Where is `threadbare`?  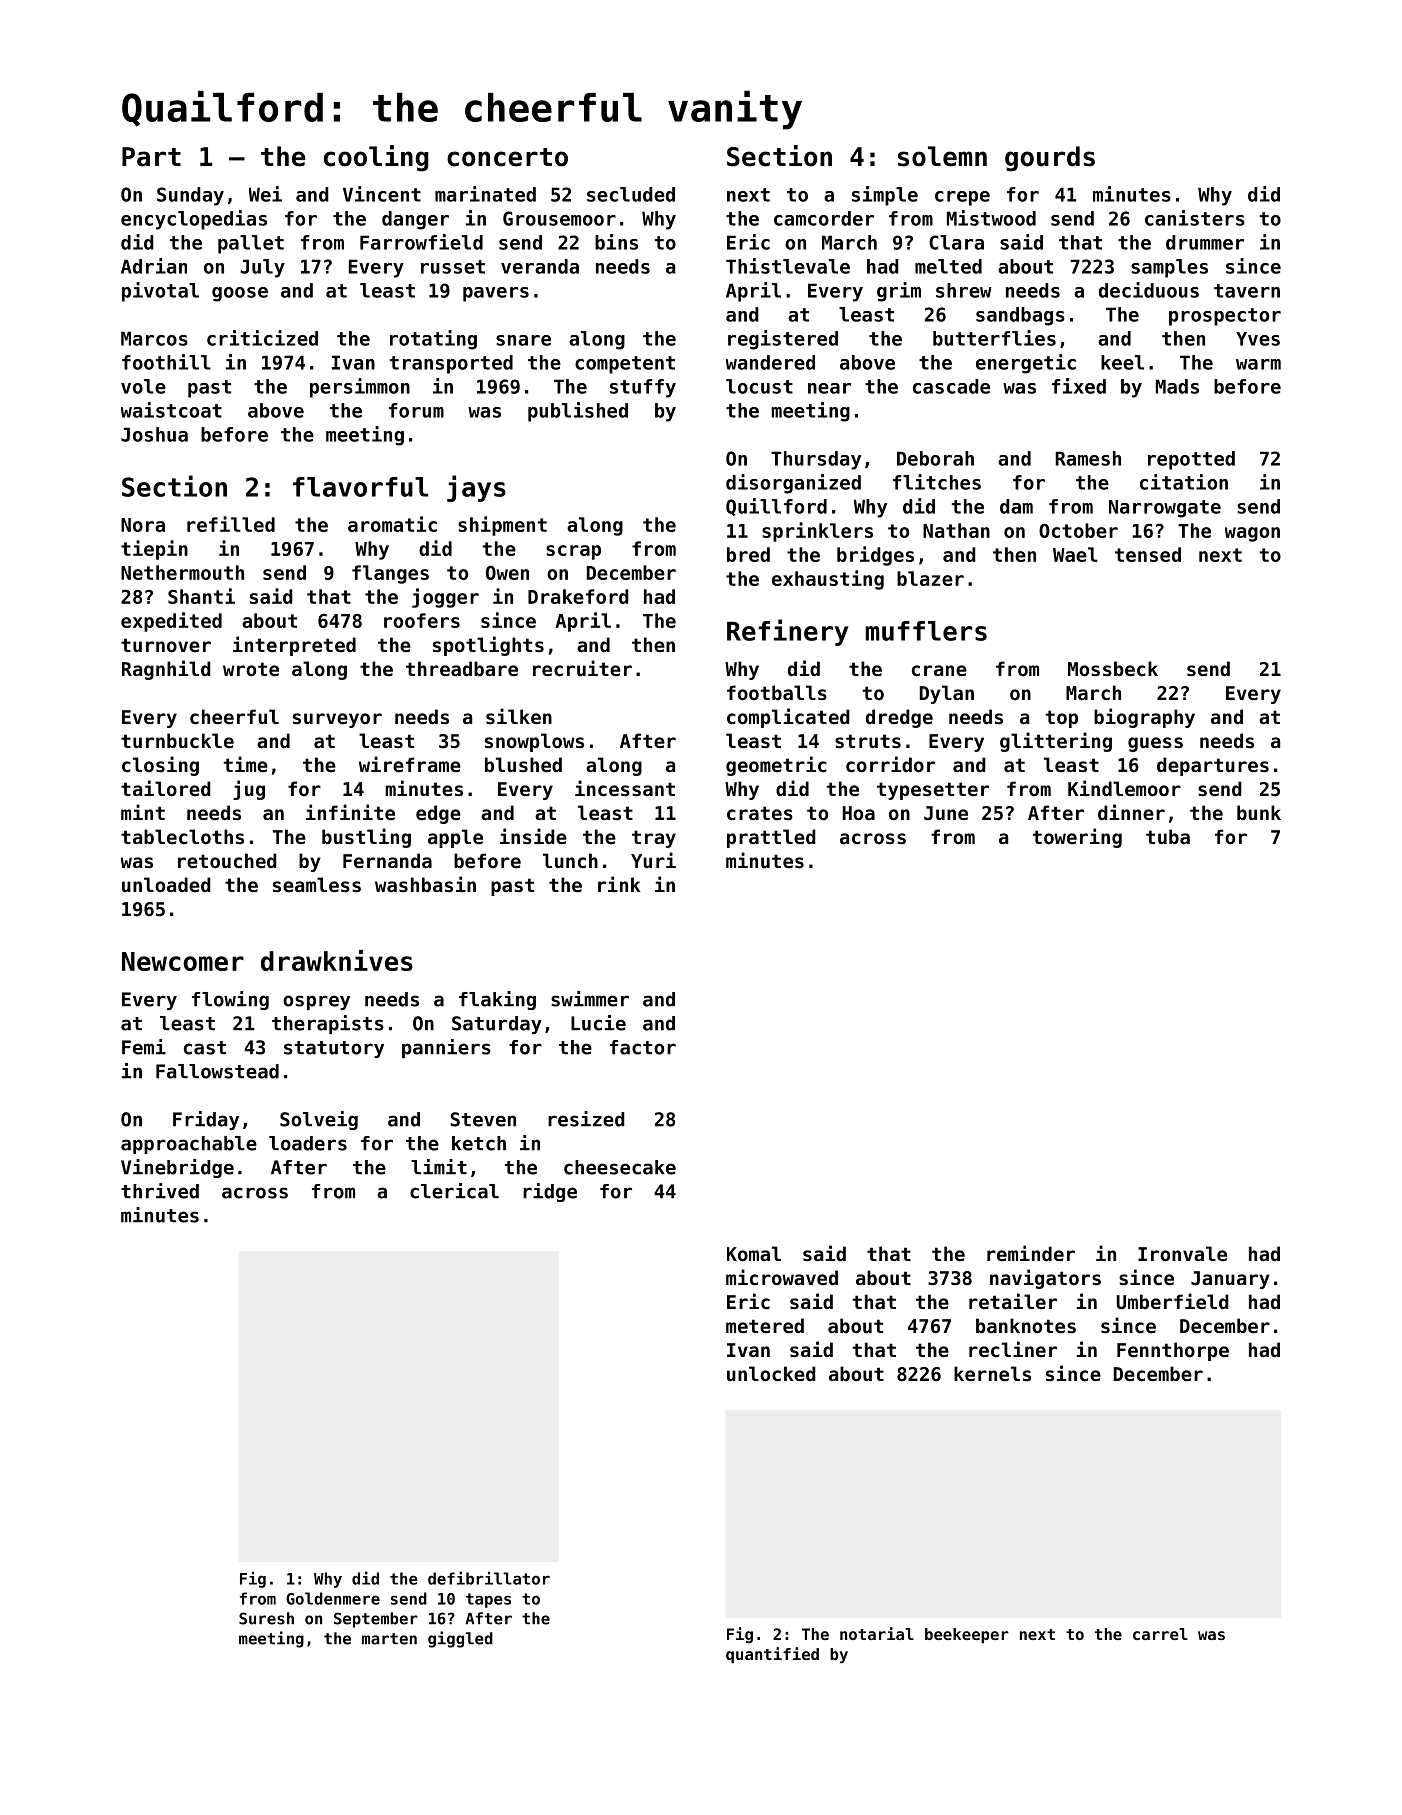
threadbare is located at coordinates (462, 668).
